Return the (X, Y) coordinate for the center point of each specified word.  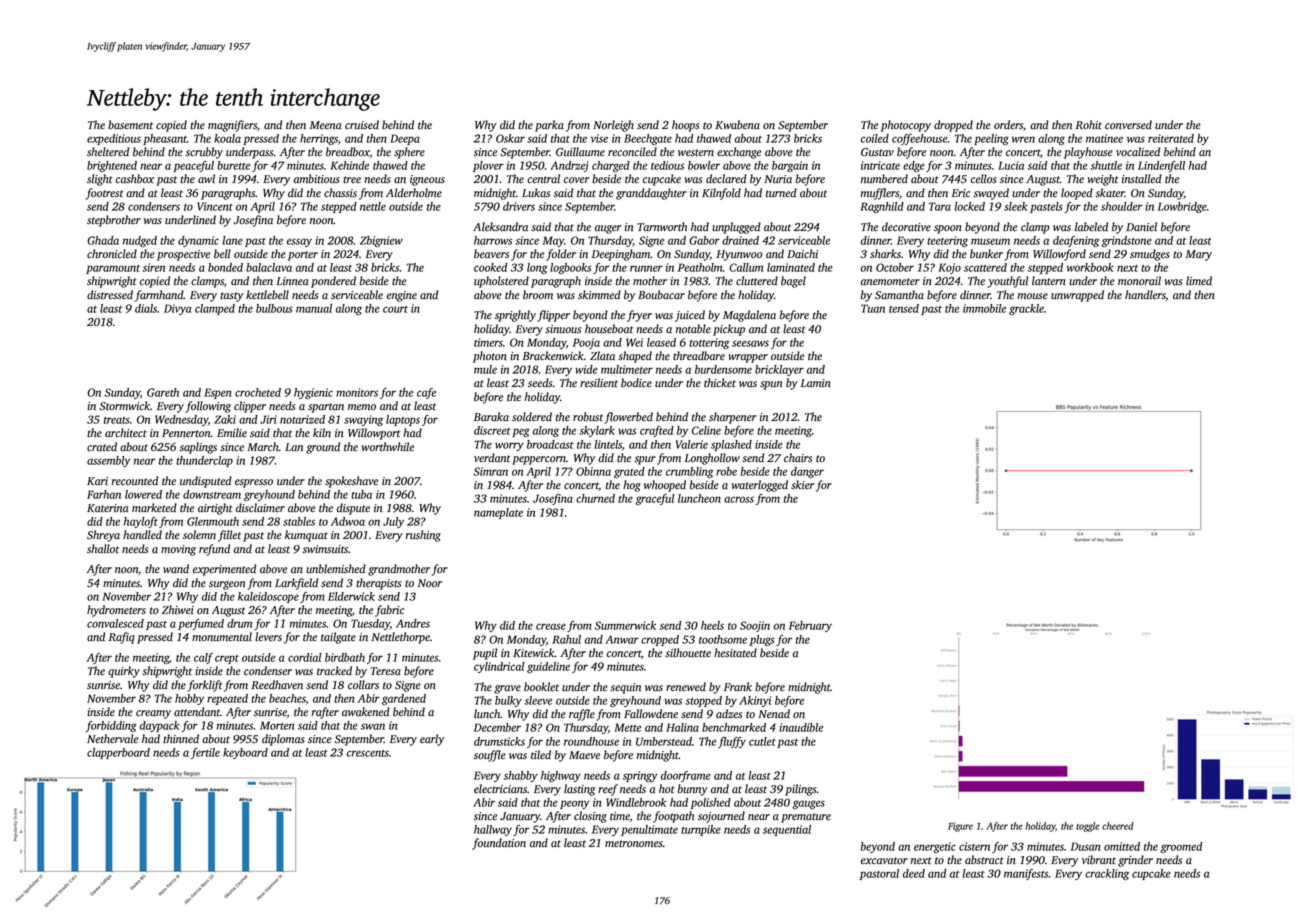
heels (712, 625)
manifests (1026, 874)
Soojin (755, 626)
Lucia (1011, 165)
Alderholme (414, 193)
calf (203, 658)
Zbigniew (381, 241)
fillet (229, 536)
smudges (1150, 255)
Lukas (536, 192)
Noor (430, 583)
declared (726, 179)
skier (803, 484)
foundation (499, 844)
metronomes (634, 844)
